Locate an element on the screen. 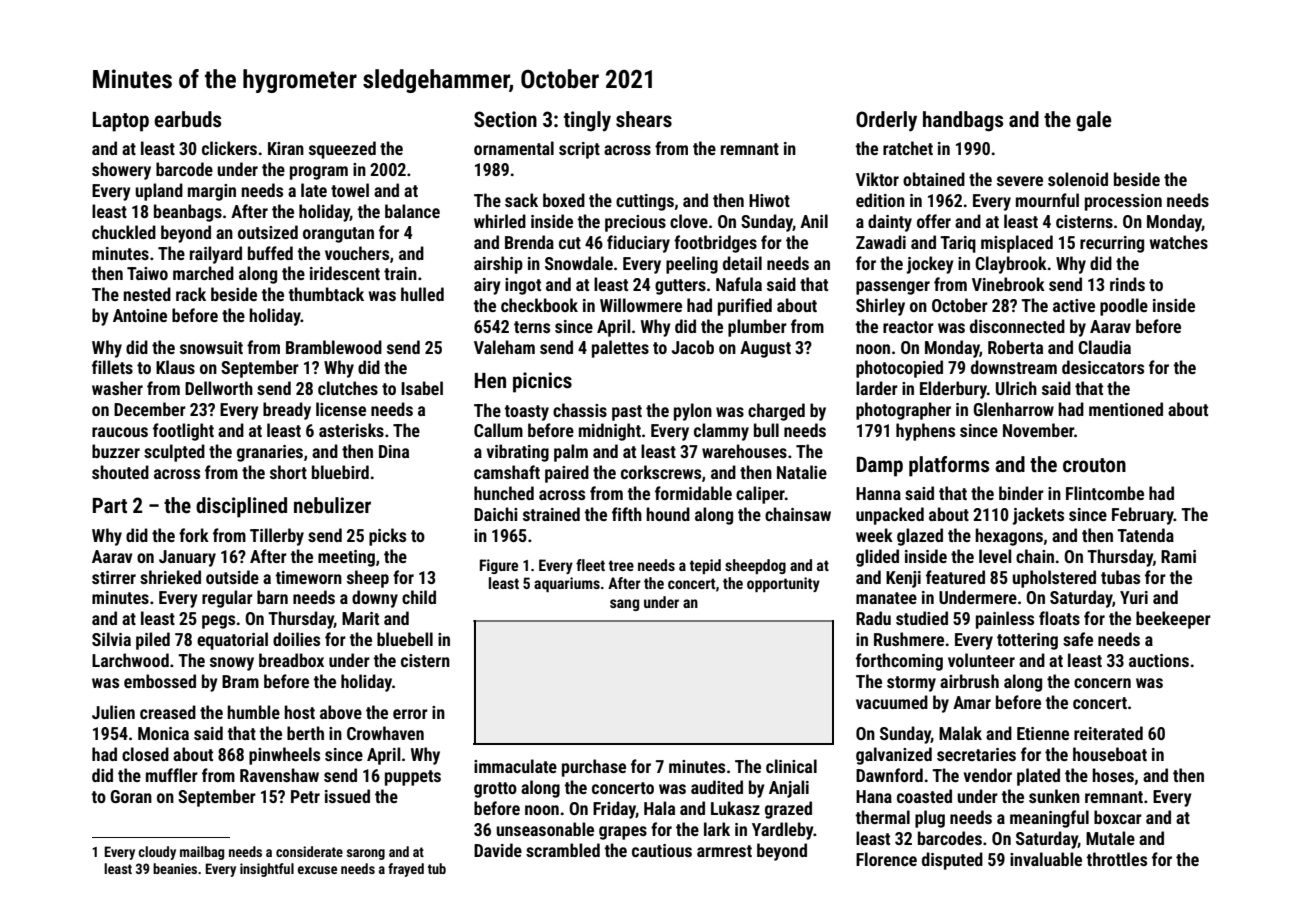  vouchers is located at coordinates (357, 253).
